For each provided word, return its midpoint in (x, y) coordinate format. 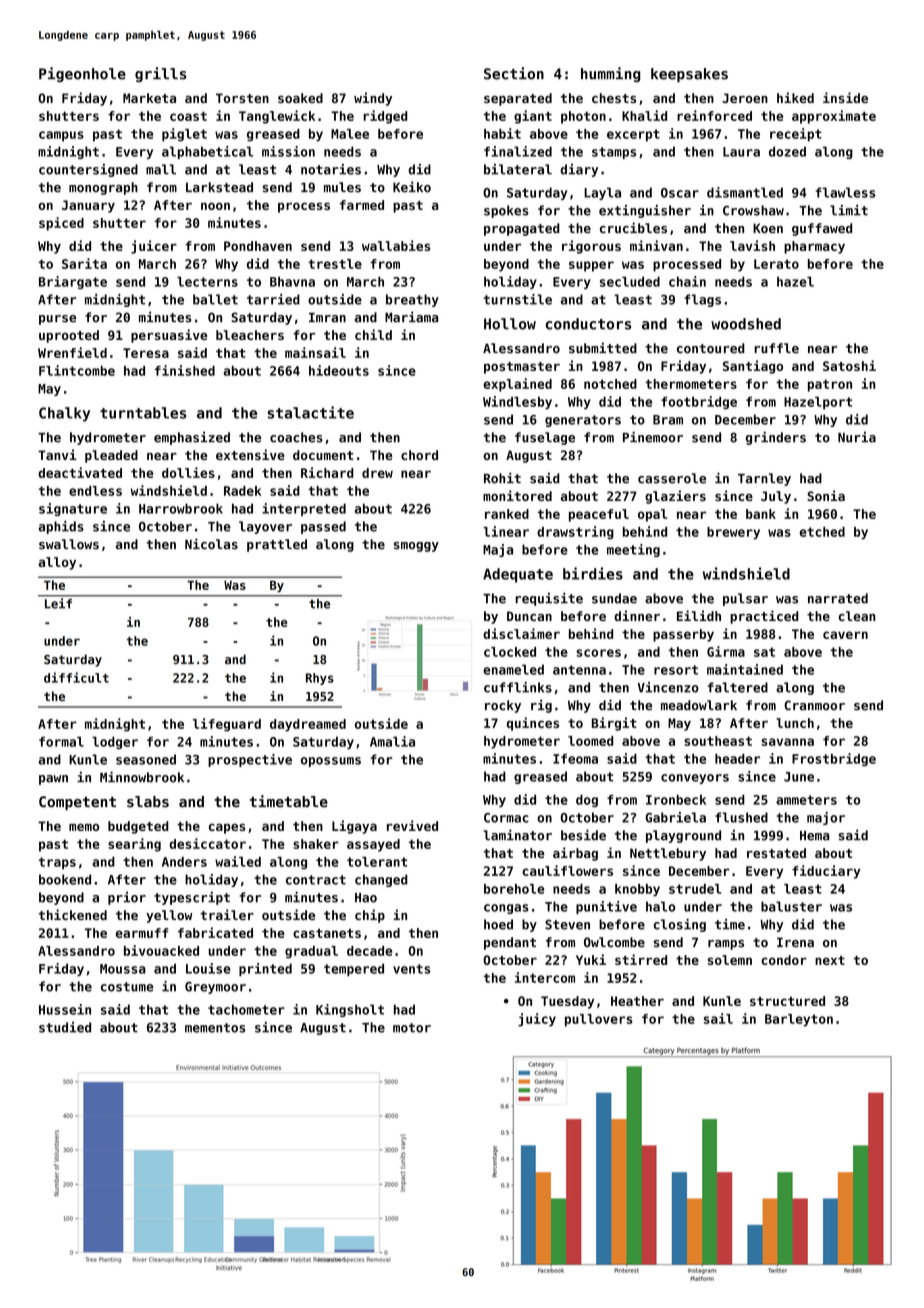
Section (514, 73)
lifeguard (227, 725)
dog (587, 800)
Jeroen (745, 98)
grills (160, 74)
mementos (215, 1028)
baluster (791, 906)
